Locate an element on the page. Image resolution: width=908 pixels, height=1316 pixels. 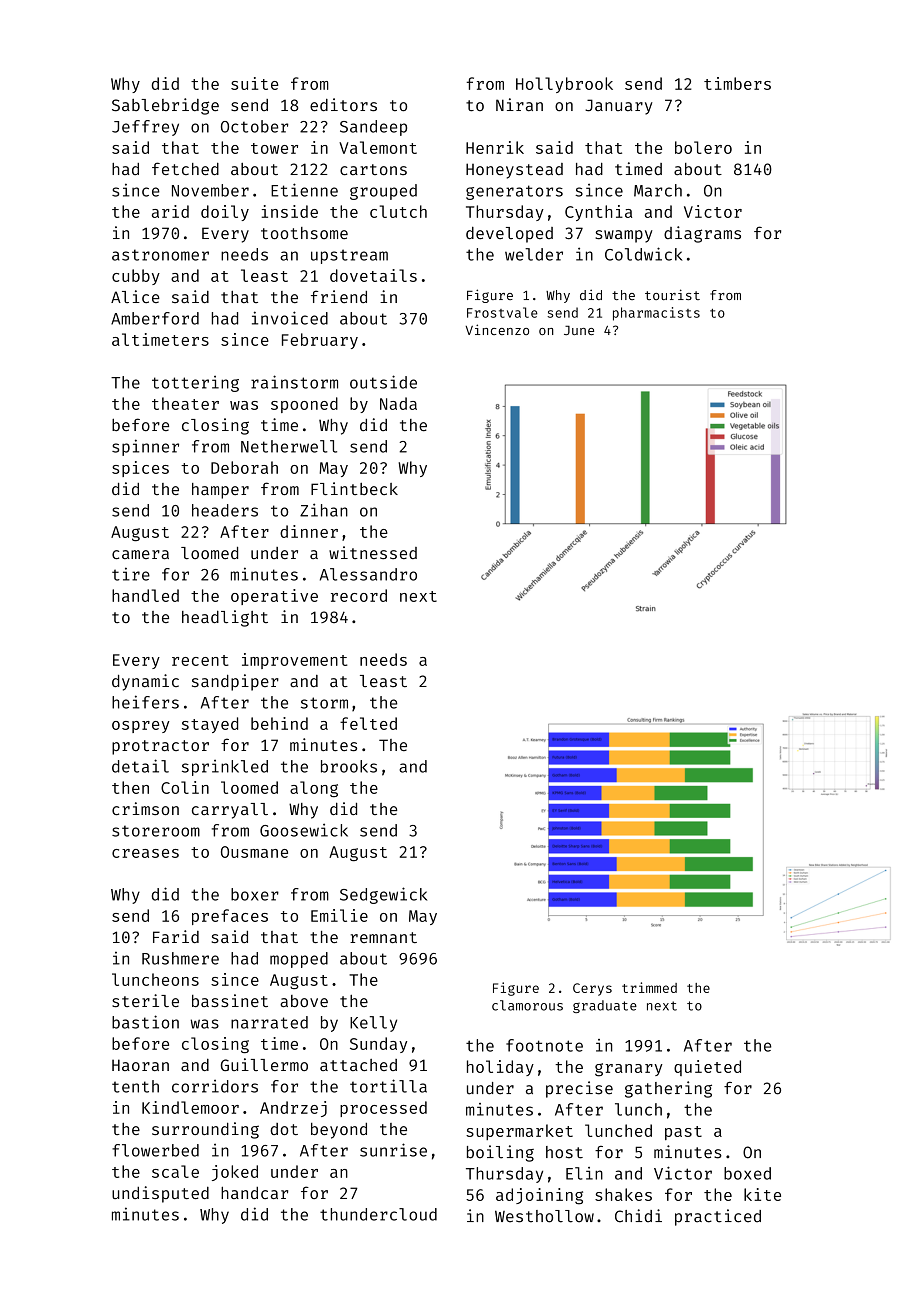
storeroom is located at coordinates (156, 831).
